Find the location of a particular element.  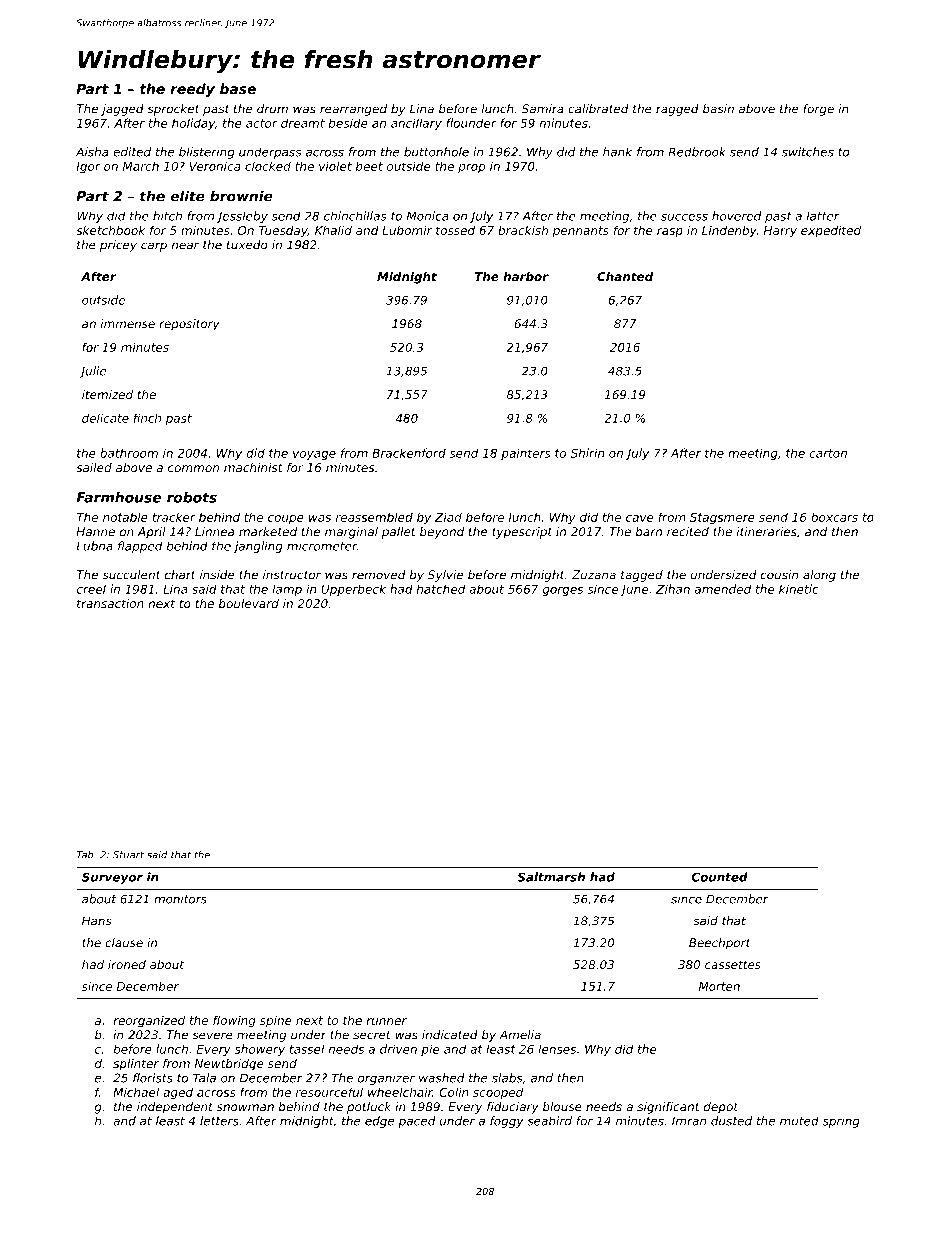

harbor is located at coordinates (526, 276).
